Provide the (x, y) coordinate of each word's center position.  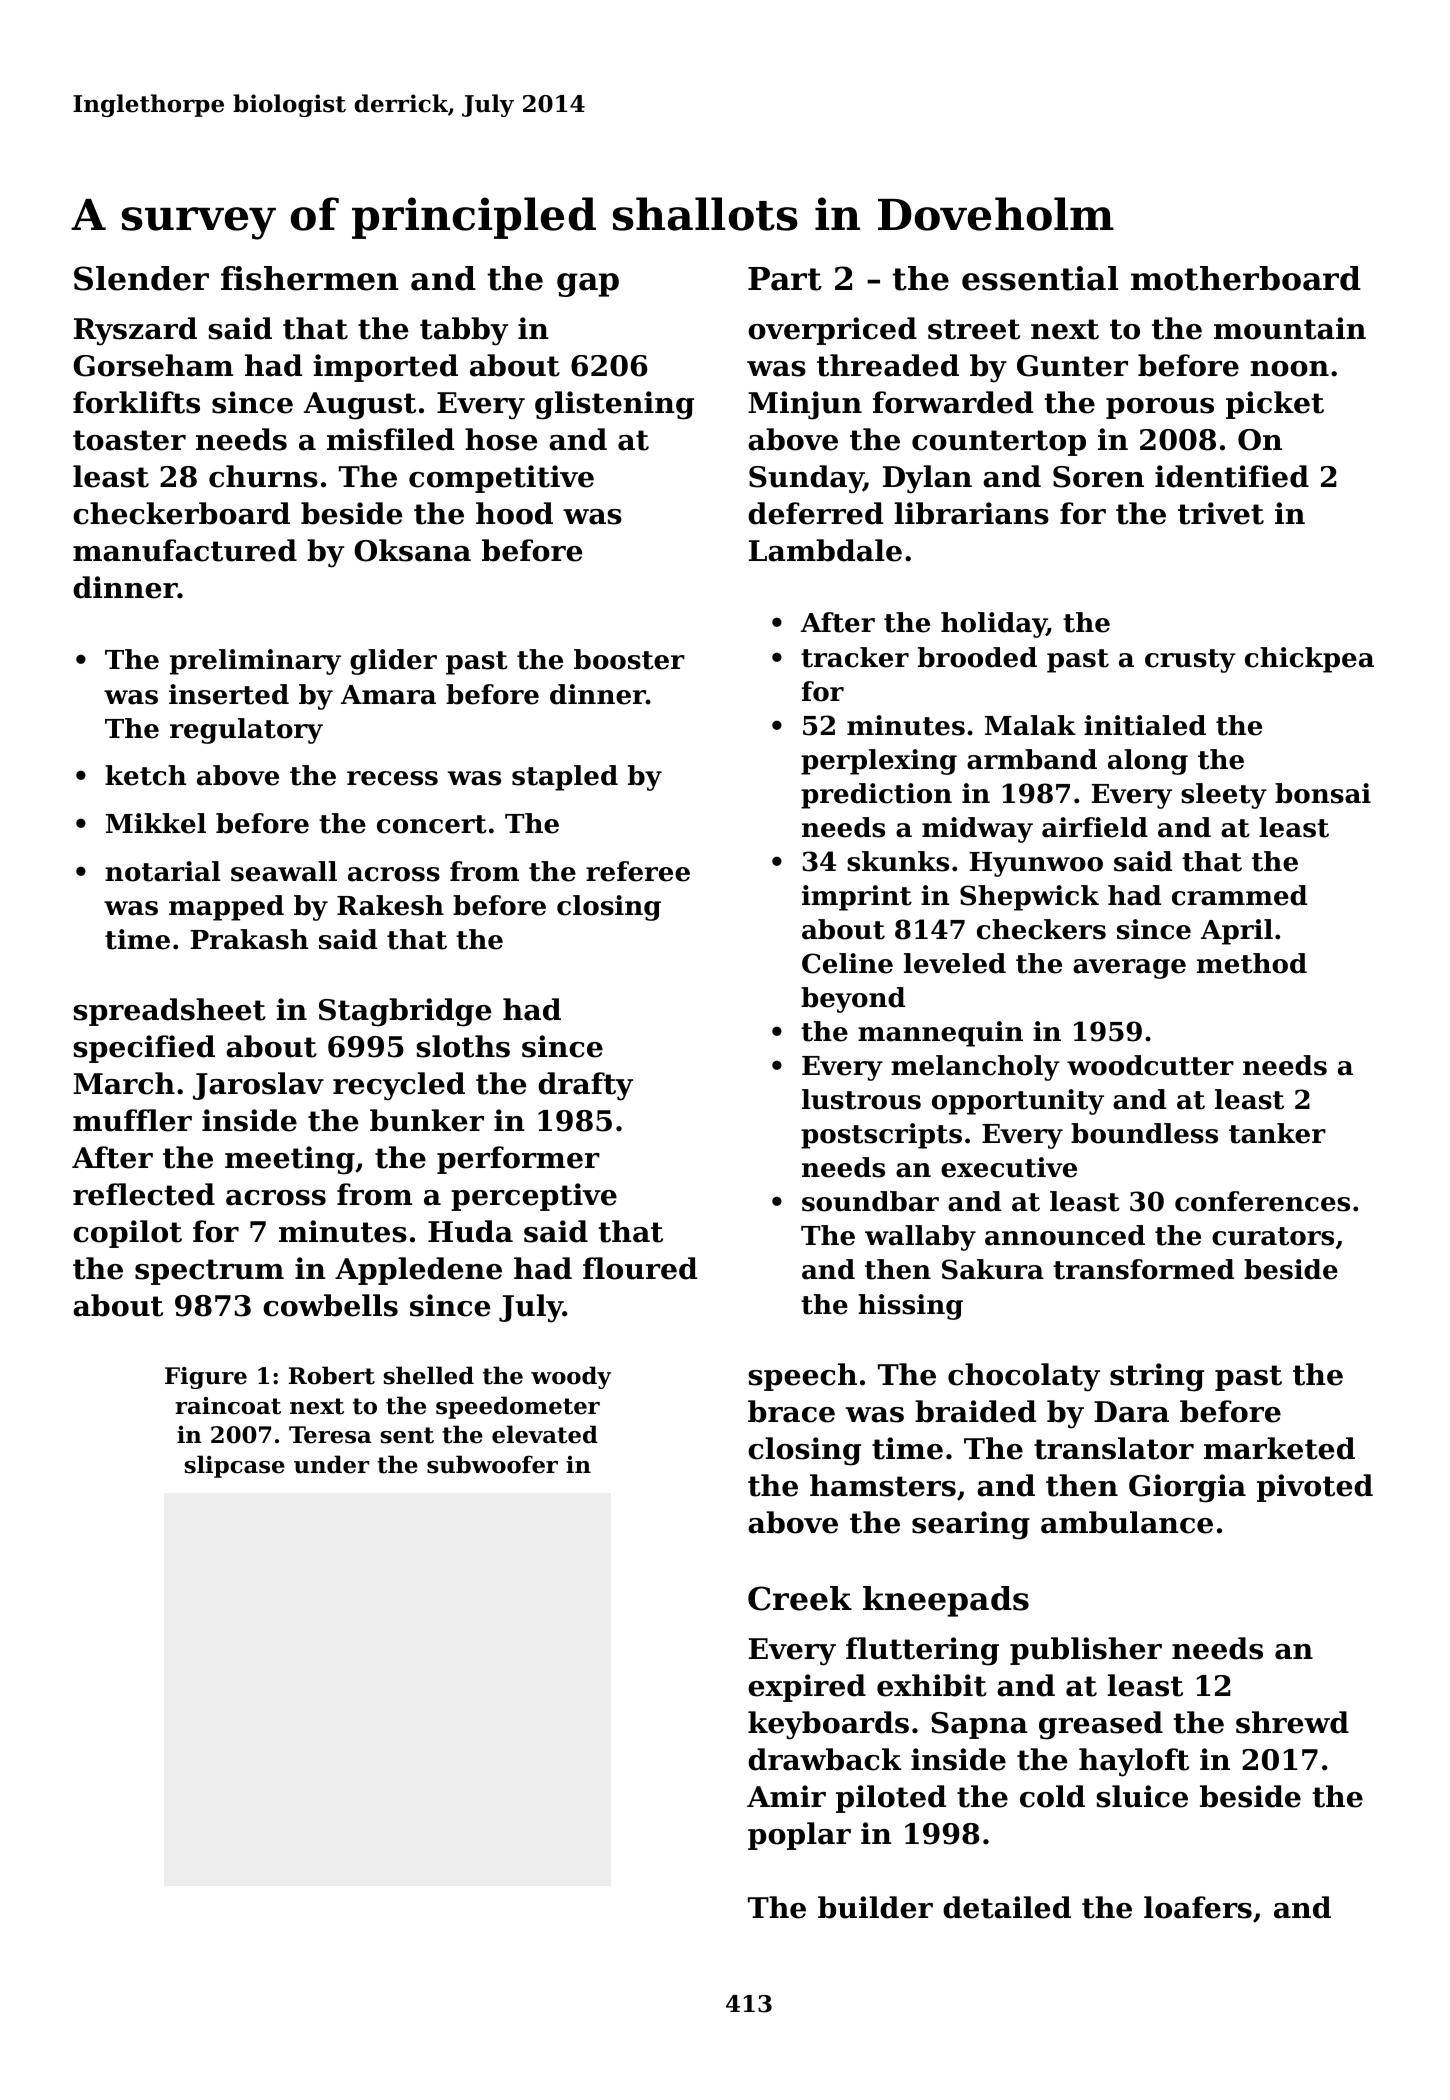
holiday (994, 625)
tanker (1277, 1133)
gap (588, 285)
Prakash (249, 939)
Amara (388, 695)
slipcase (234, 1466)
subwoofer (492, 1464)
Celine (847, 963)
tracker (855, 657)
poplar (799, 1836)
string (1157, 1377)
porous (1160, 408)
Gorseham (153, 365)
